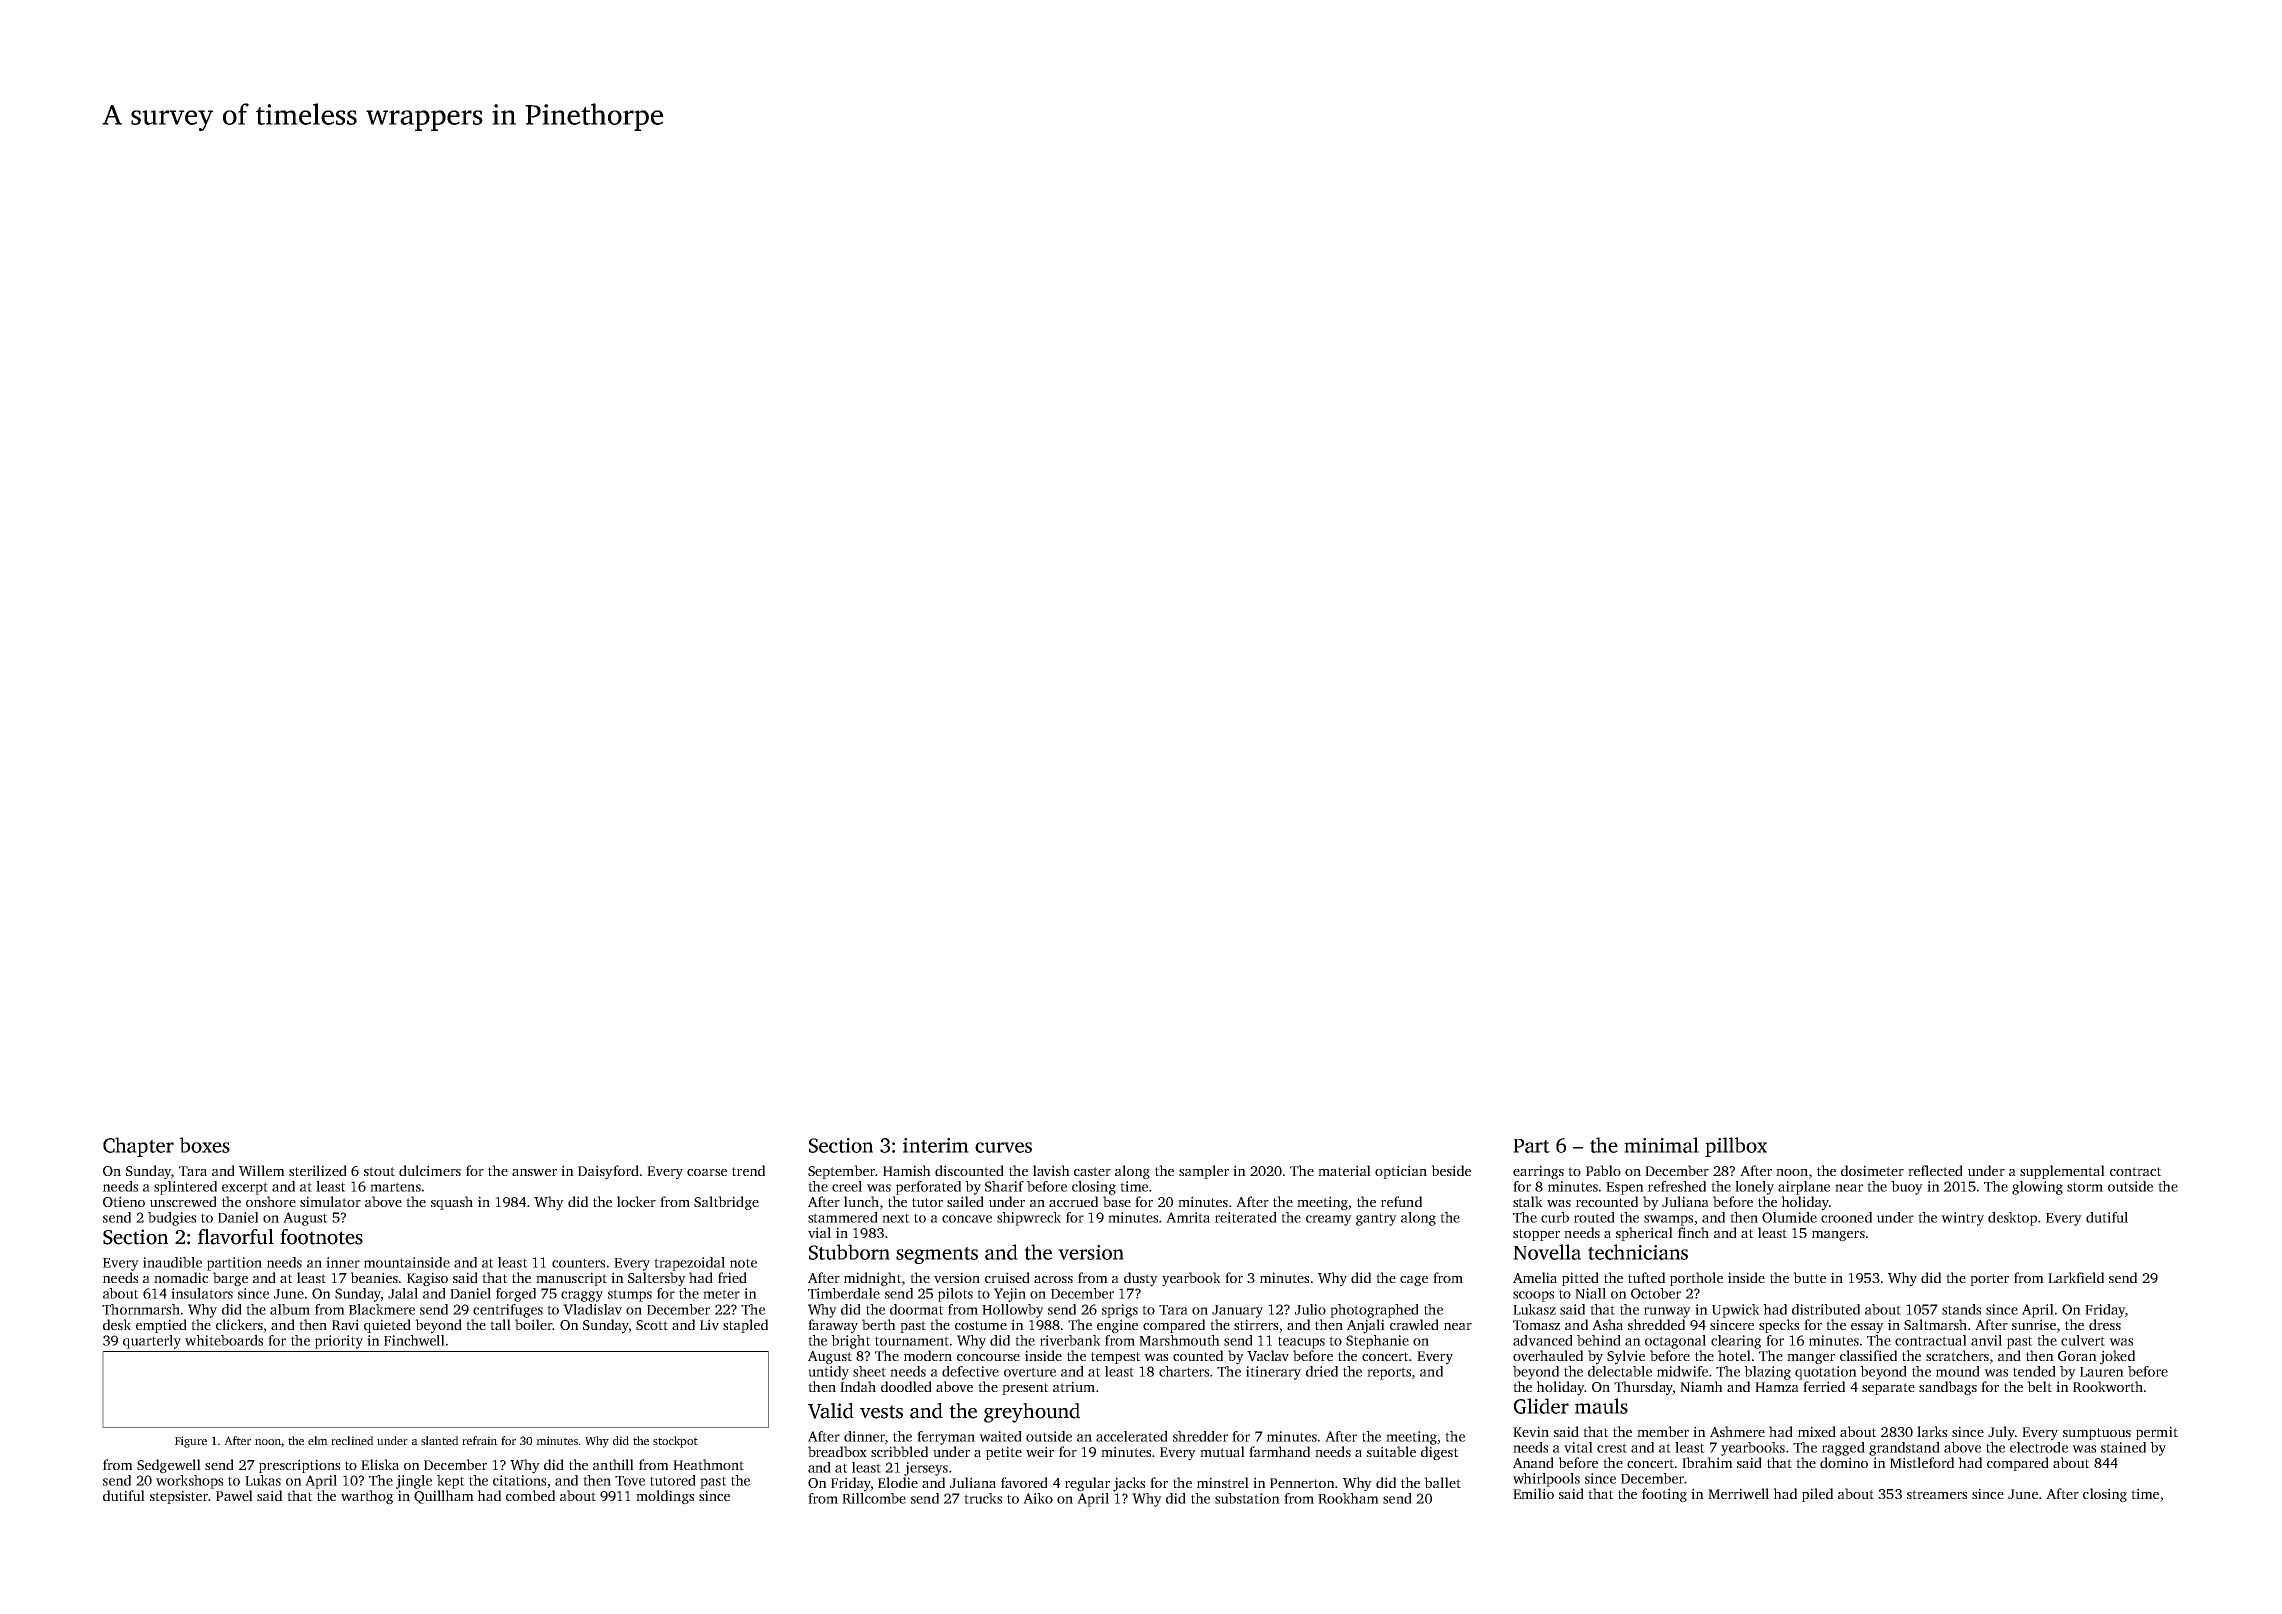 Image resolution: width=2282 pixels, height=1614 pixels. Describe the element at coordinates (983, 1498) in the screenshot. I see `trucks` at that location.
